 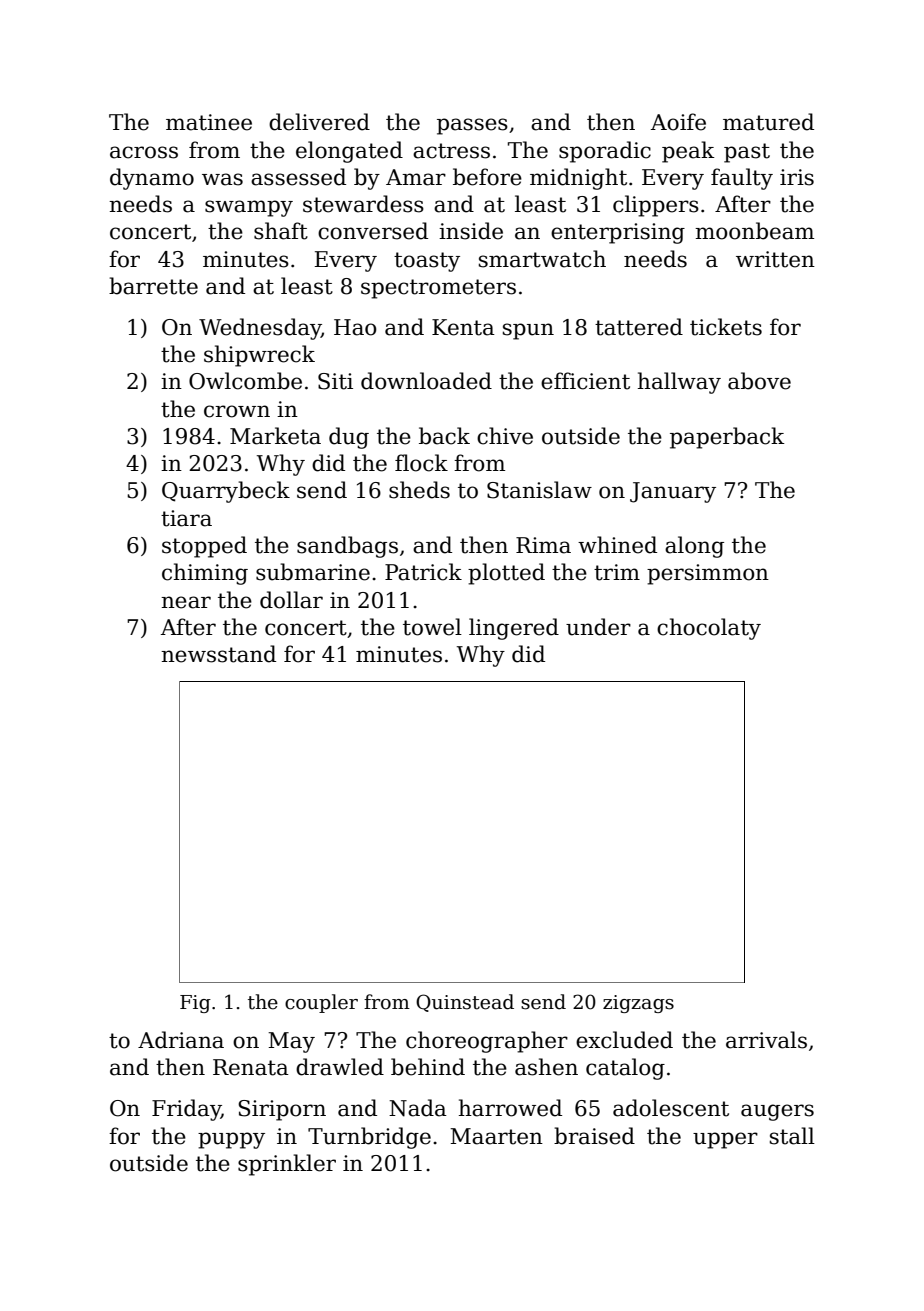 What do you see at coordinates (237, 411) in the page?
I see `crown` at bounding box center [237, 411].
